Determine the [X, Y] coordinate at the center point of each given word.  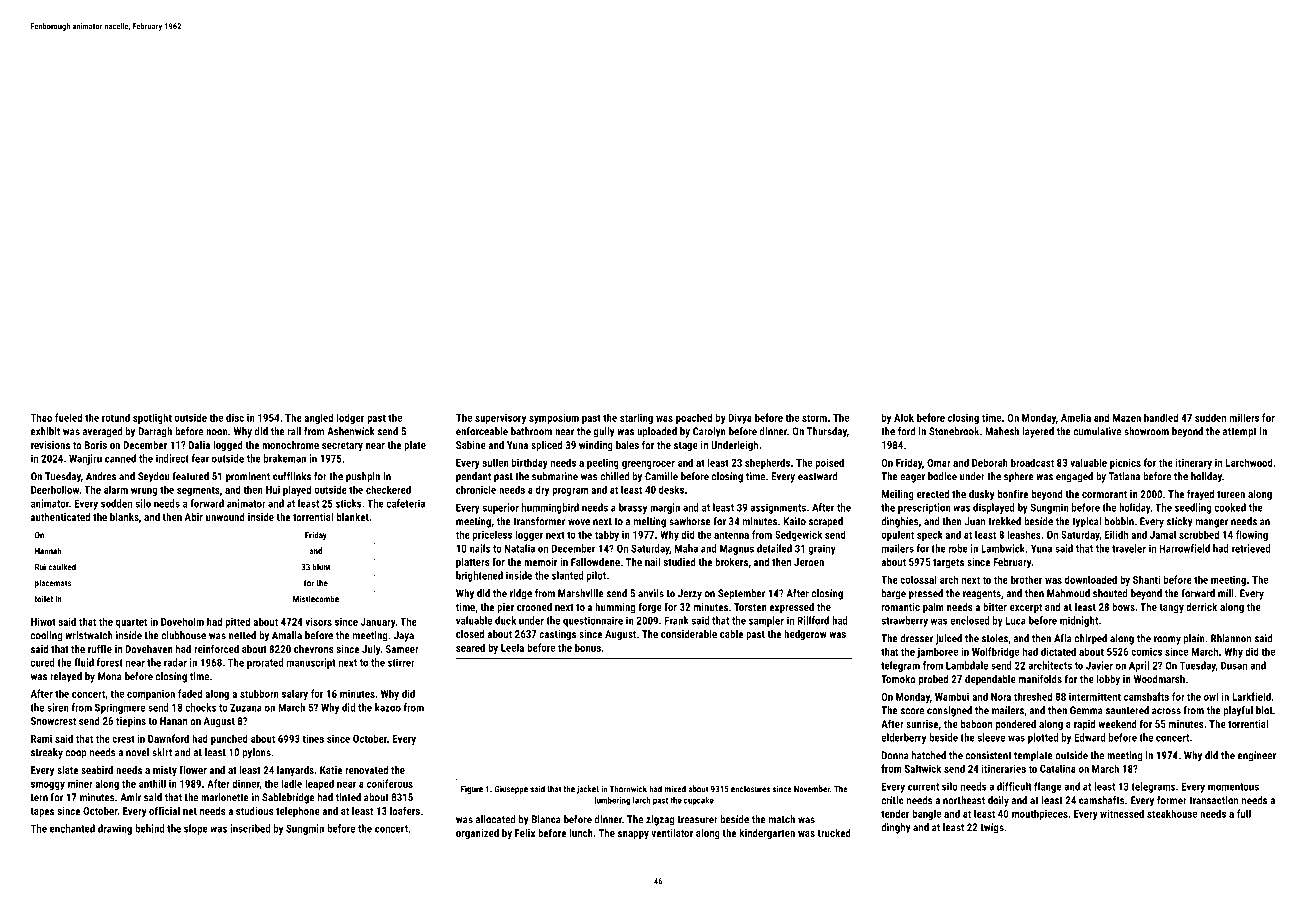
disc [235, 417]
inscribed [250, 828]
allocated [496, 819]
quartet [131, 623]
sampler [766, 621]
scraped [826, 522]
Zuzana [246, 707]
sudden [1210, 417]
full [1244, 813]
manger [1212, 523]
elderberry [903, 738]
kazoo [388, 707]
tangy [1171, 609]
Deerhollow [55, 489]
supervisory [500, 419]
